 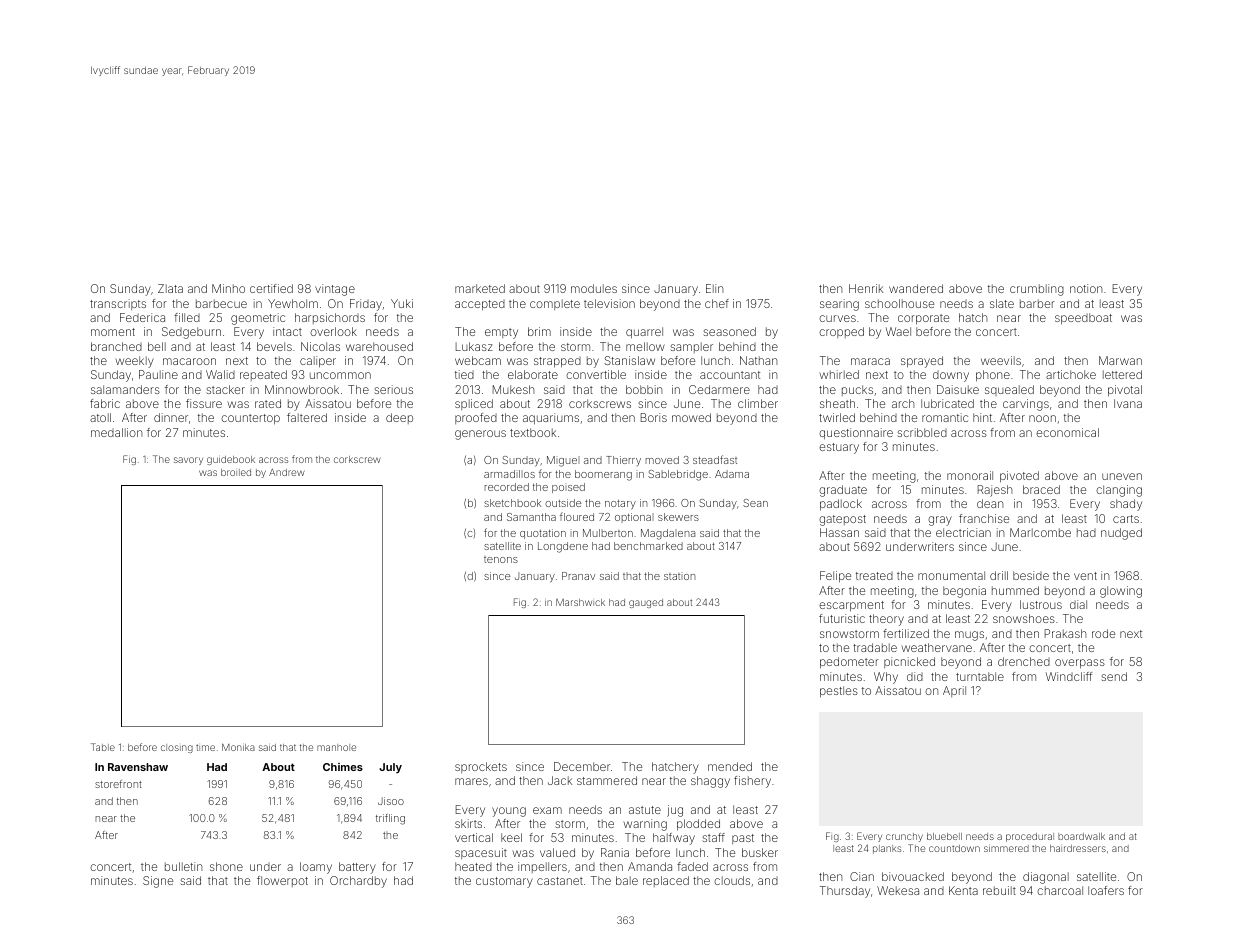 I want to click on deep, so click(x=399, y=418).
